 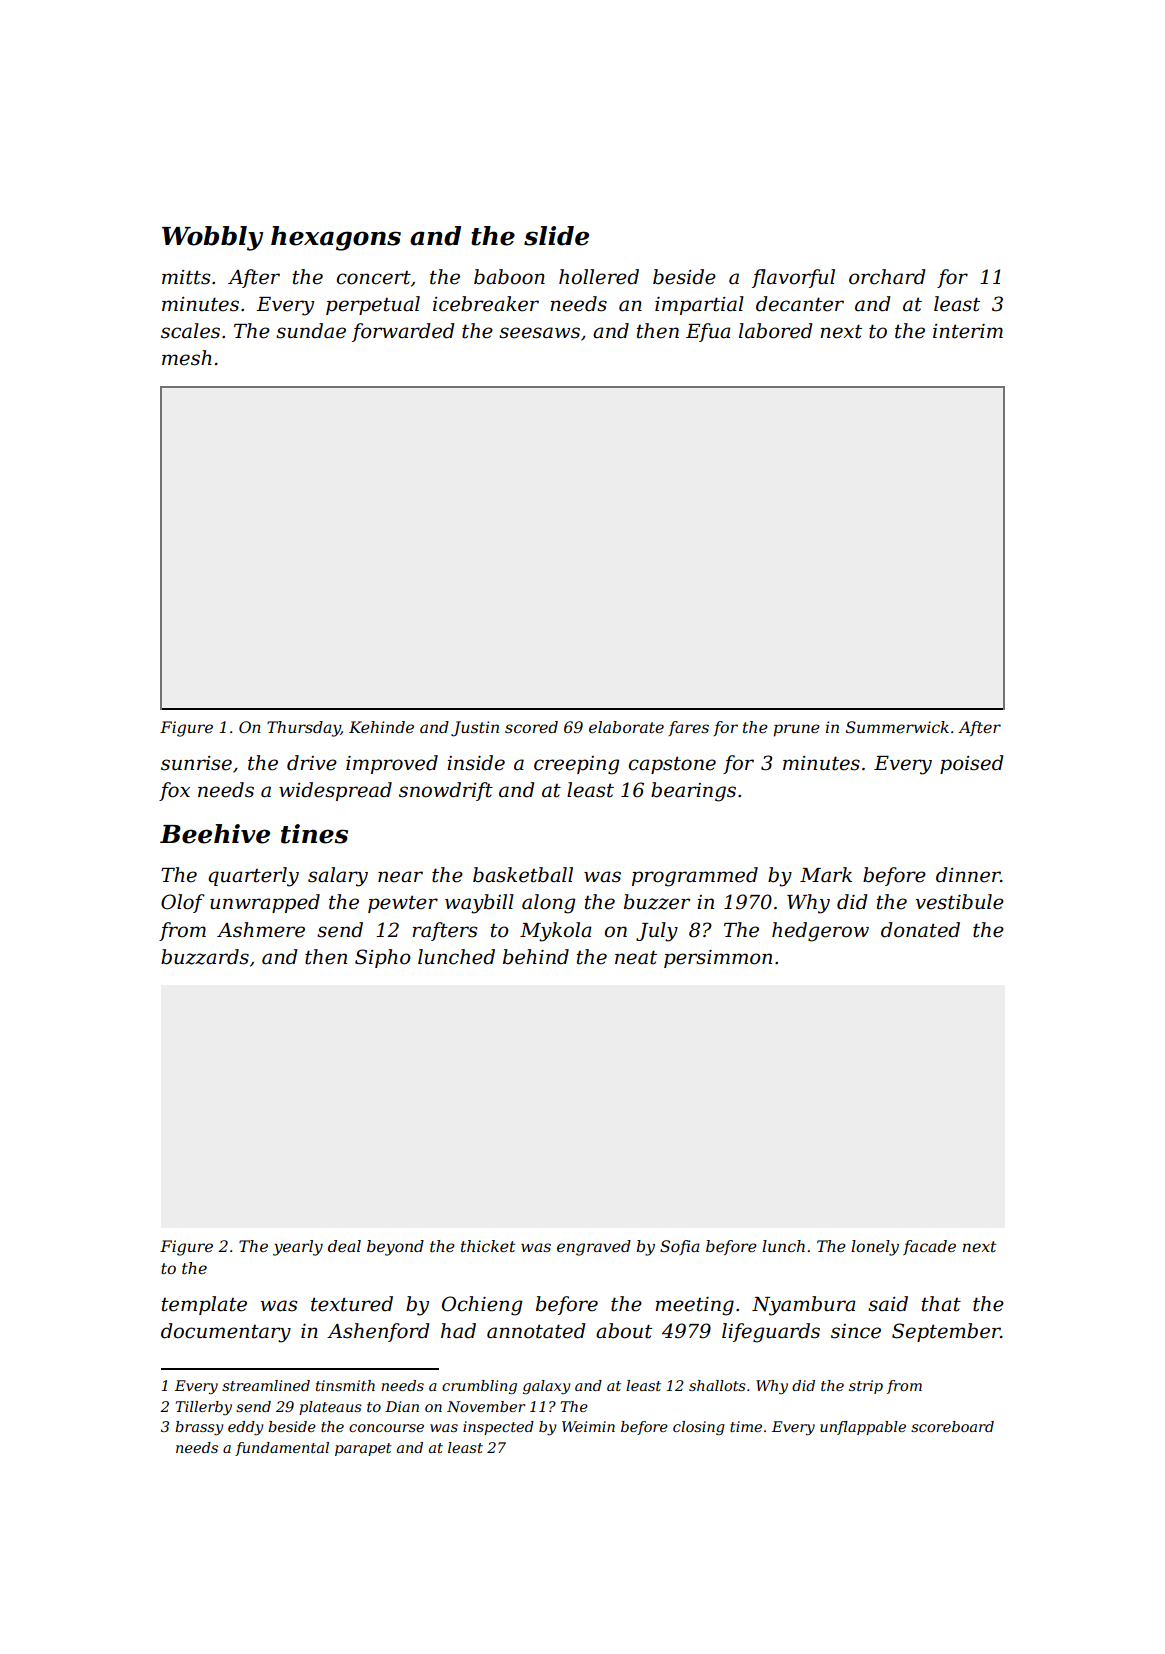 What do you see at coordinates (695, 877) in the image?
I see `programmed` at bounding box center [695, 877].
